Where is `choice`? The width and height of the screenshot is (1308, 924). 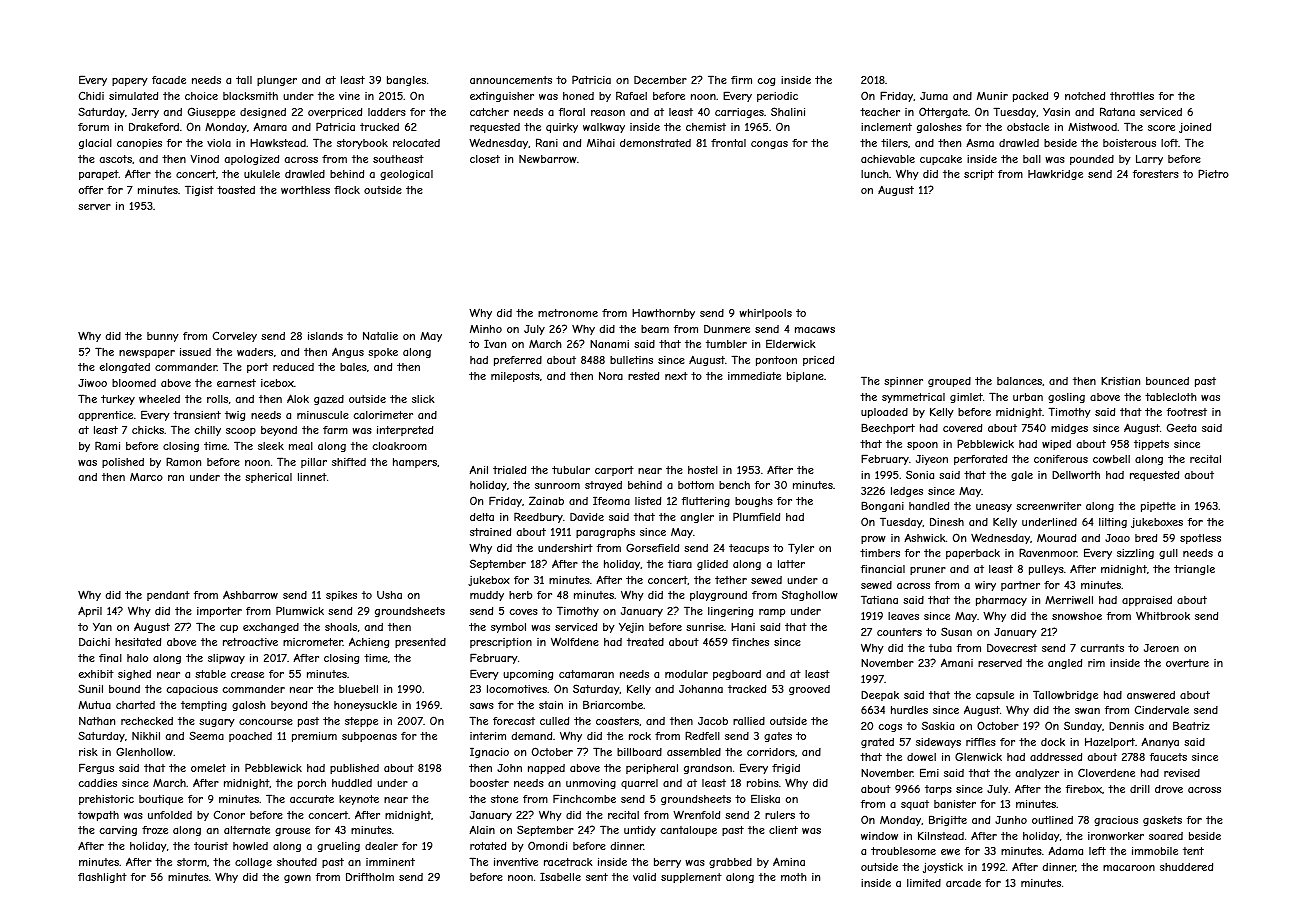
choice is located at coordinates (201, 96).
